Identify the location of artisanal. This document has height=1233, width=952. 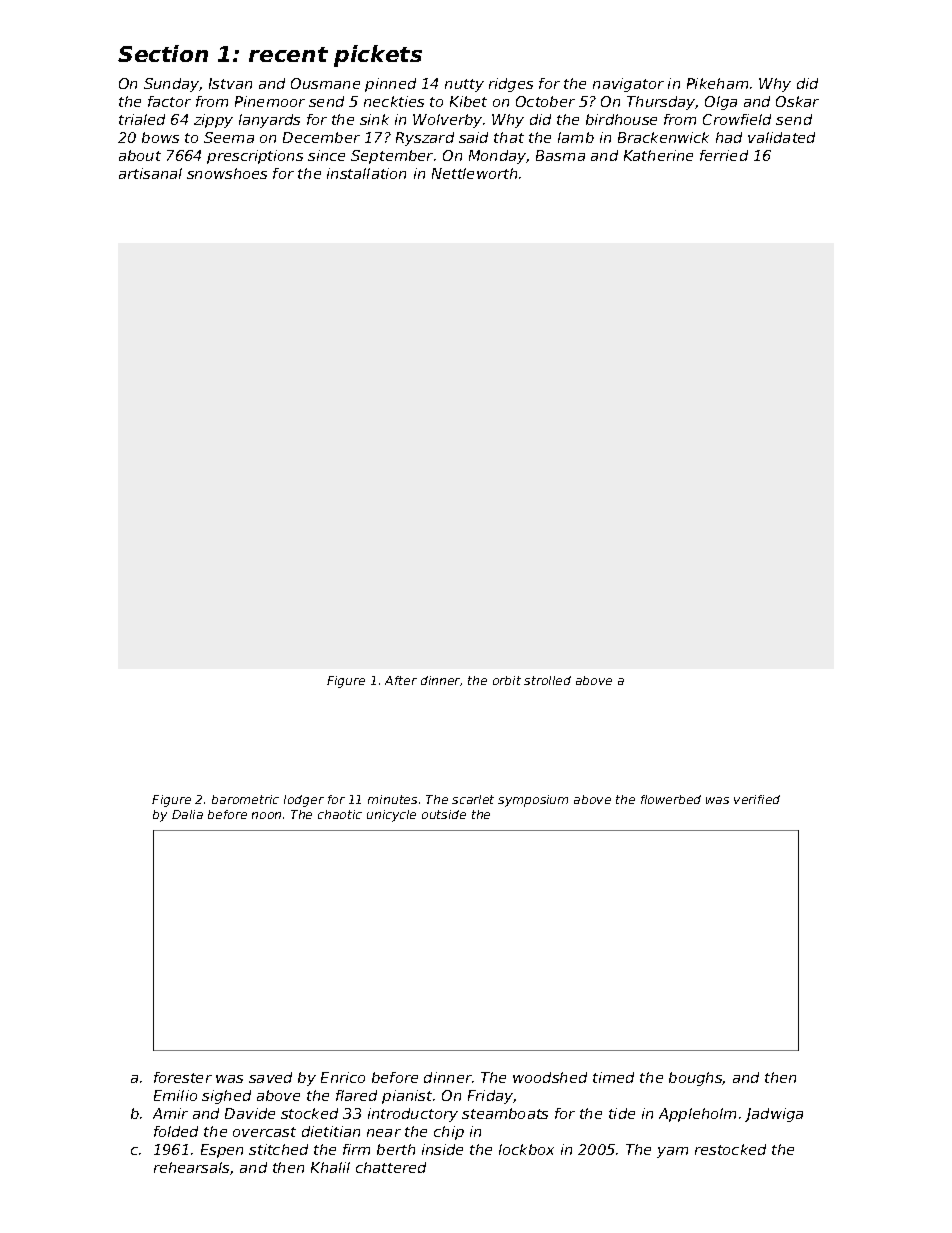
(150, 173).
